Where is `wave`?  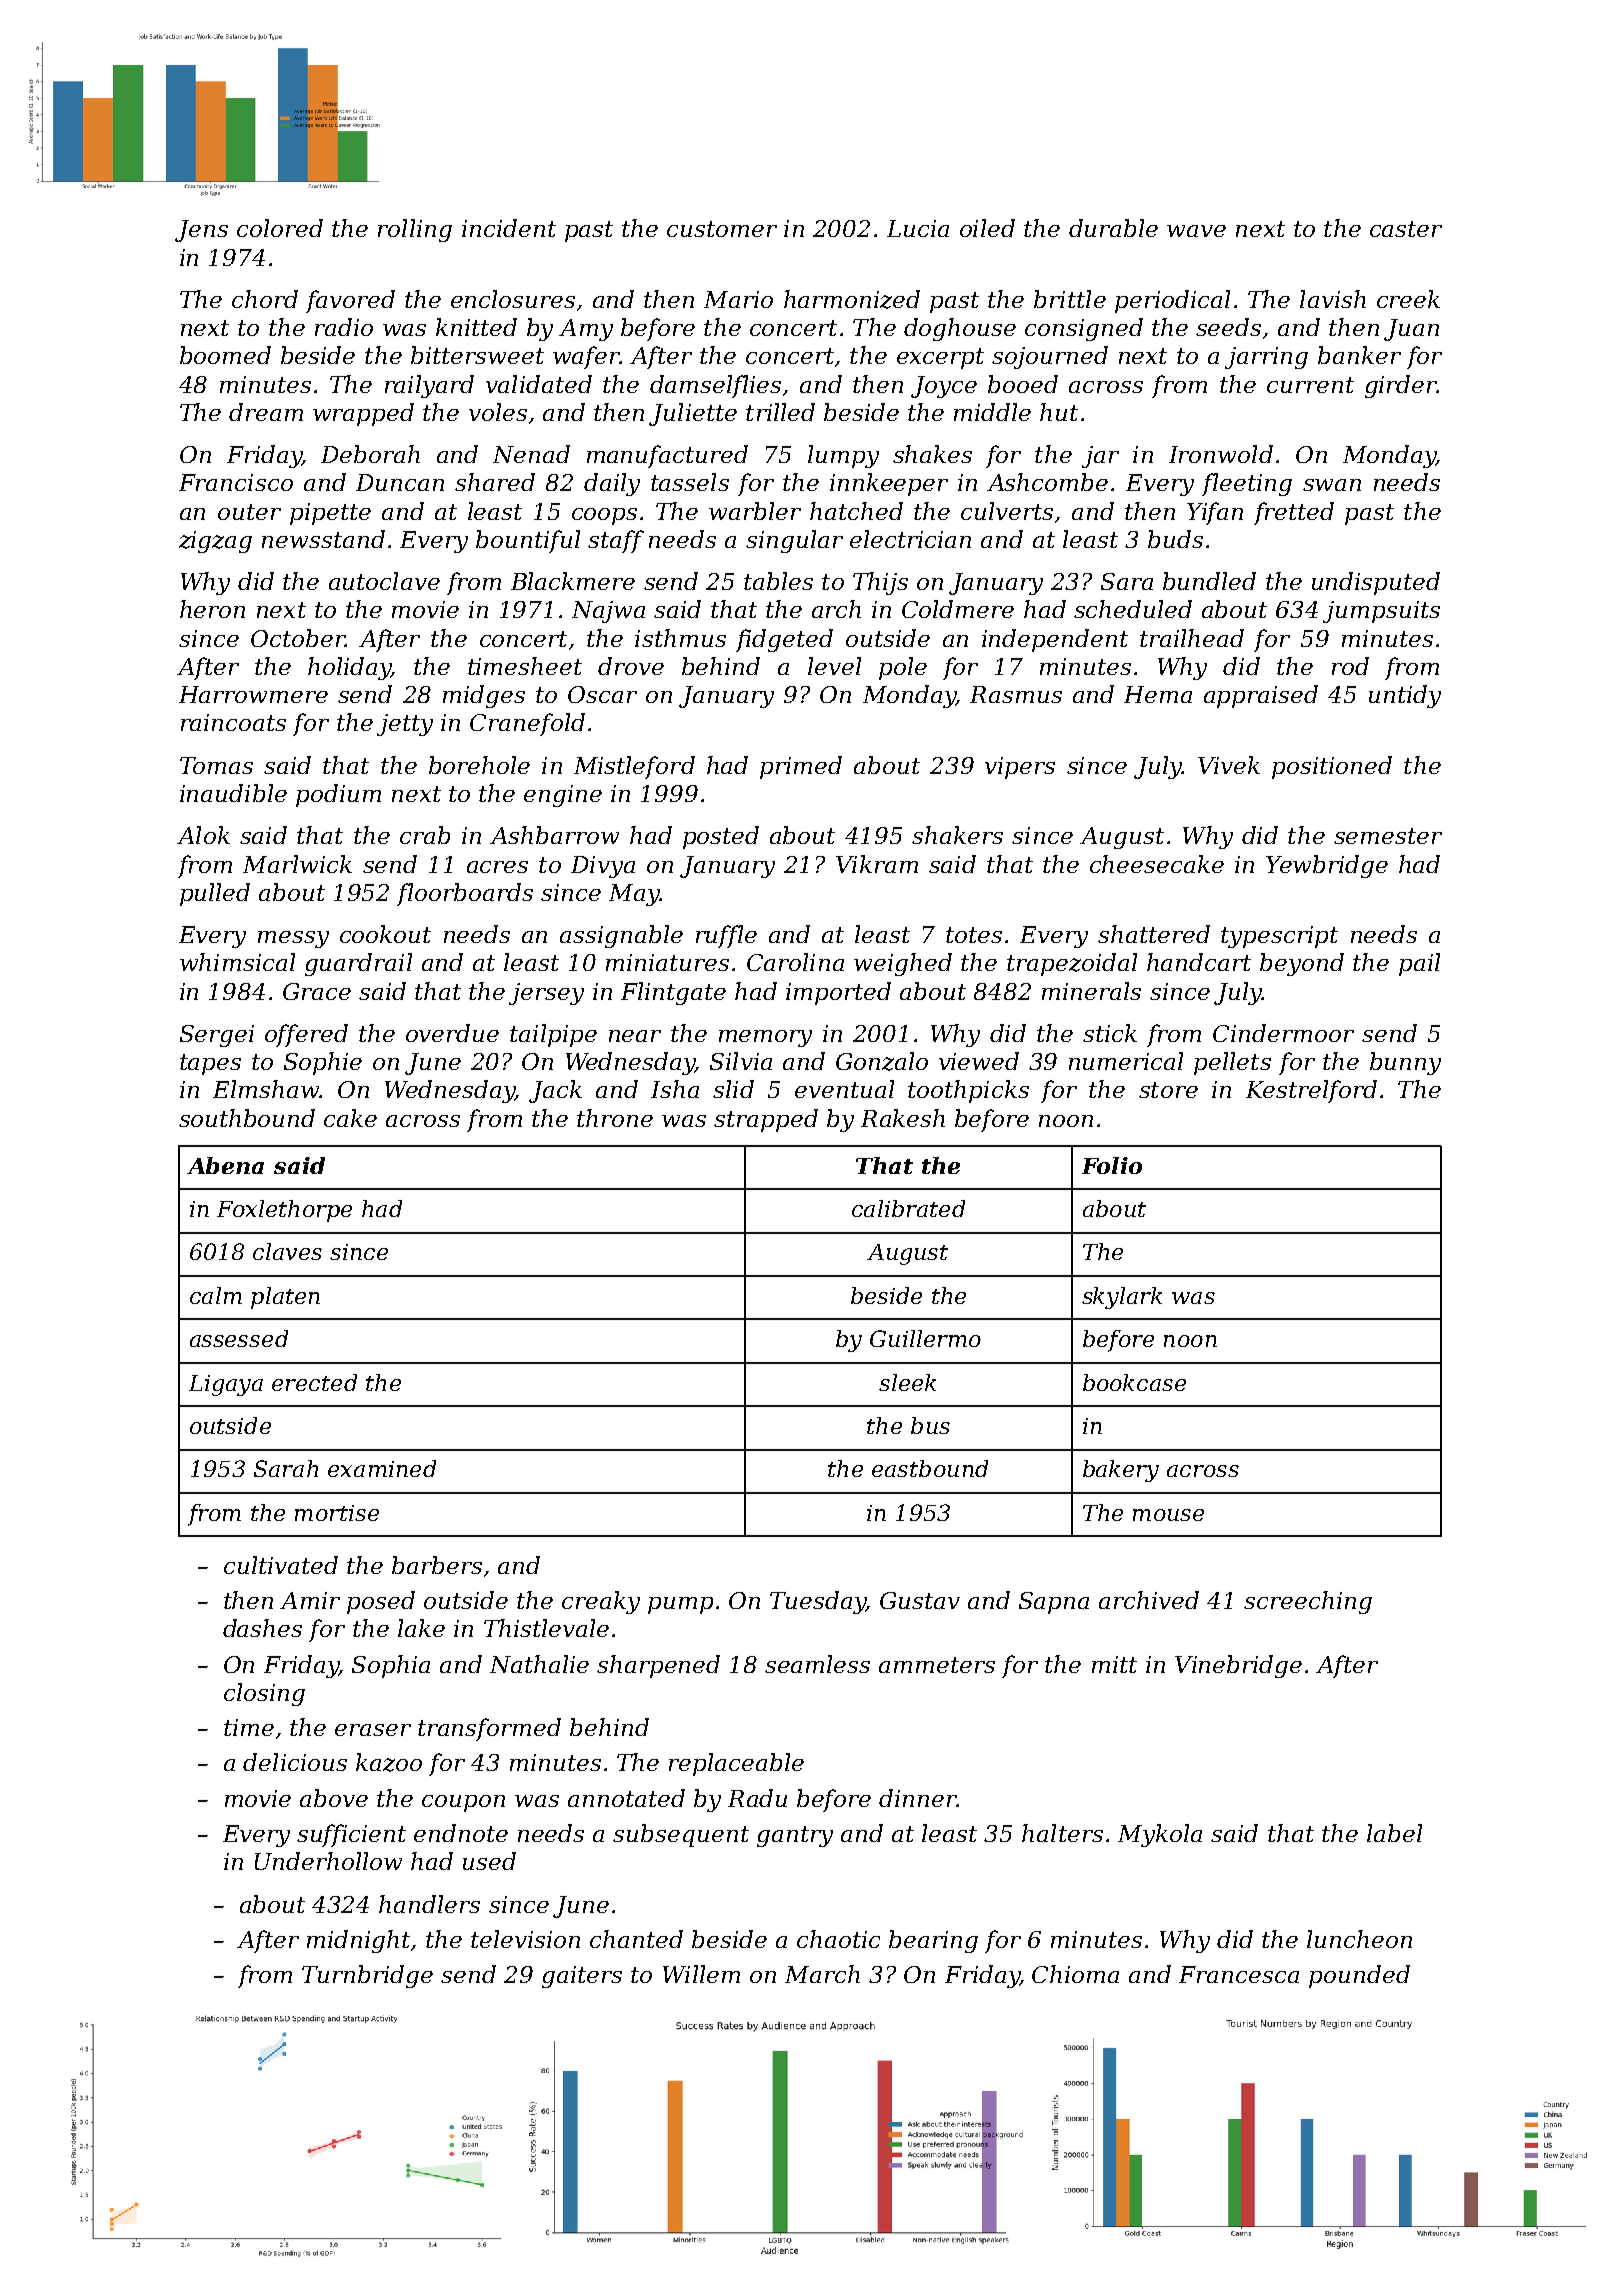 wave is located at coordinates (1196, 231).
